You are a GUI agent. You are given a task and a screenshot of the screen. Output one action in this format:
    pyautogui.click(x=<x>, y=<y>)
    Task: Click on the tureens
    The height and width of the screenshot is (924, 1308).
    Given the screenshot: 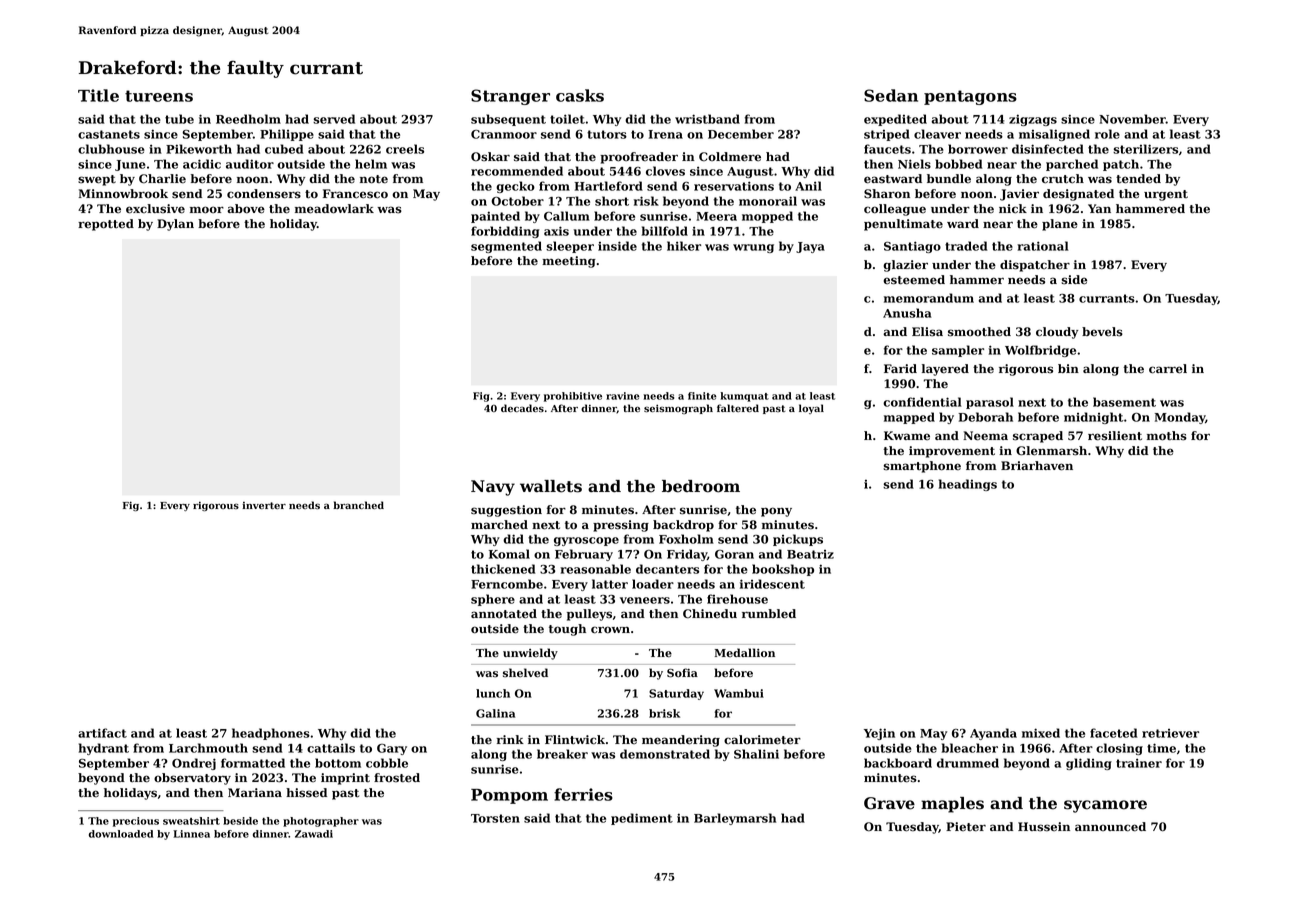 What is the action you would take?
    pyautogui.click(x=159, y=96)
